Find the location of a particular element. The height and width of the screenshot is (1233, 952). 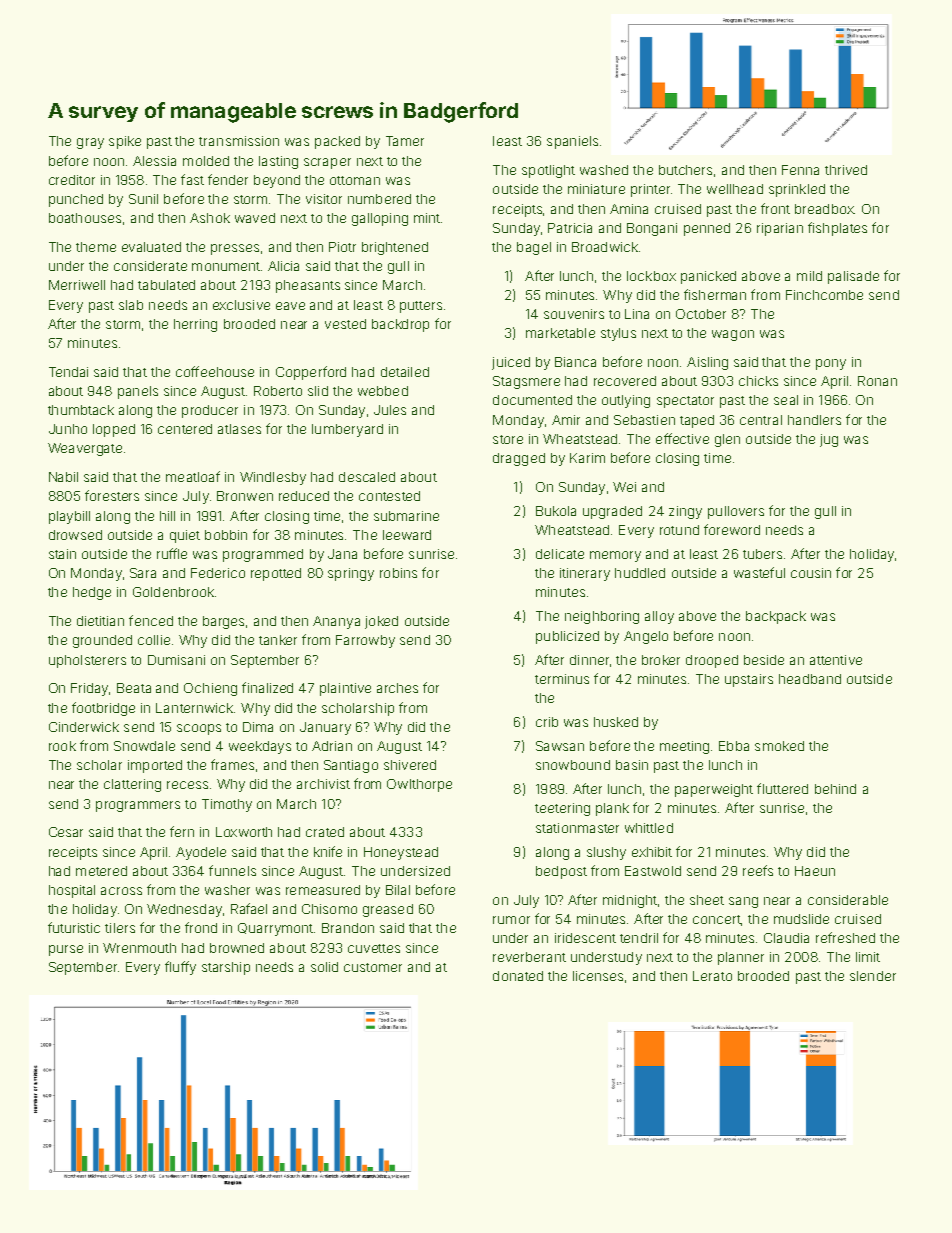

meatloaf is located at coordinates (193, 476).
